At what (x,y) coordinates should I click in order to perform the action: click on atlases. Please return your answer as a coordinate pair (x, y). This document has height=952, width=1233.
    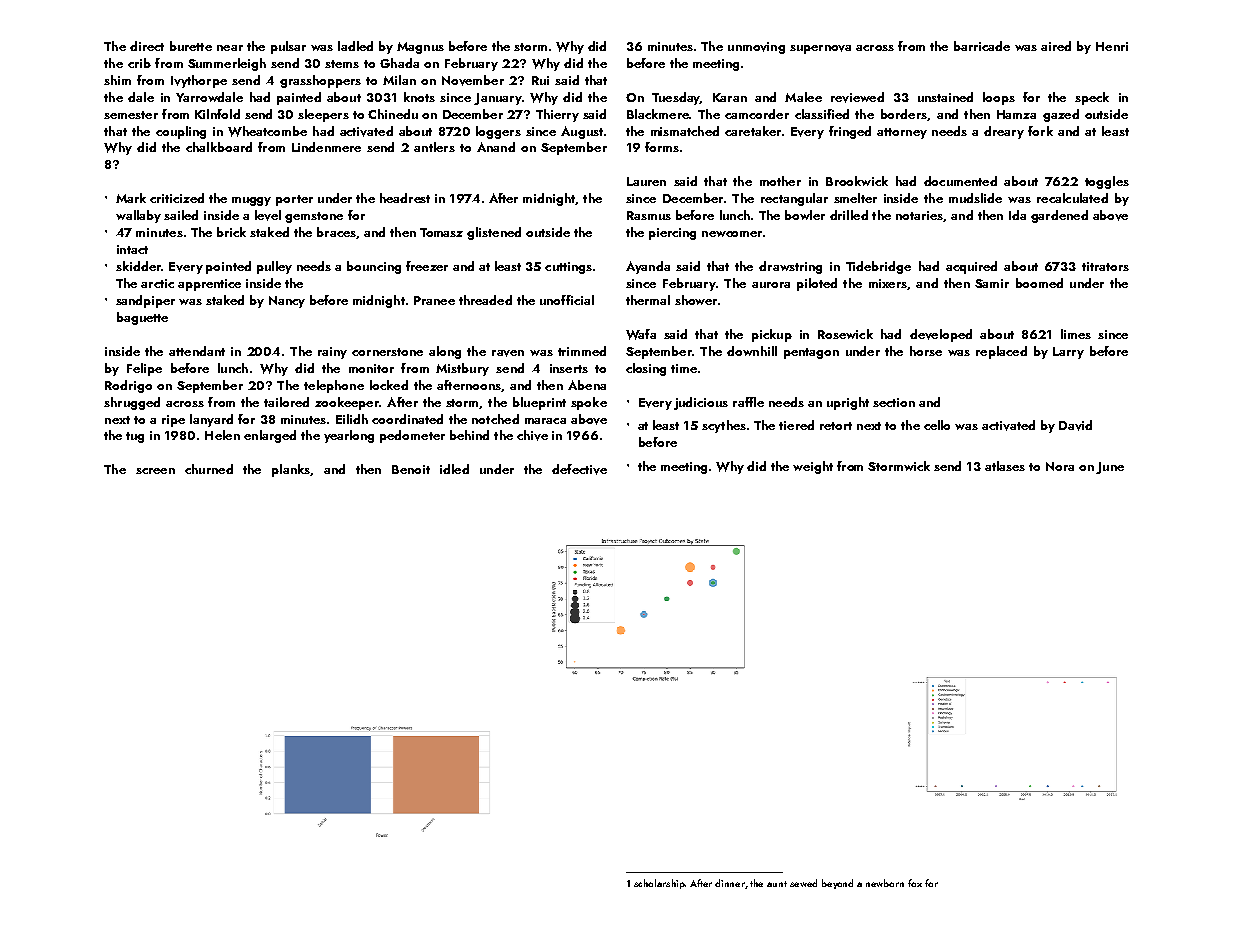
    Looking at the image, I should click on (1005, 466).
